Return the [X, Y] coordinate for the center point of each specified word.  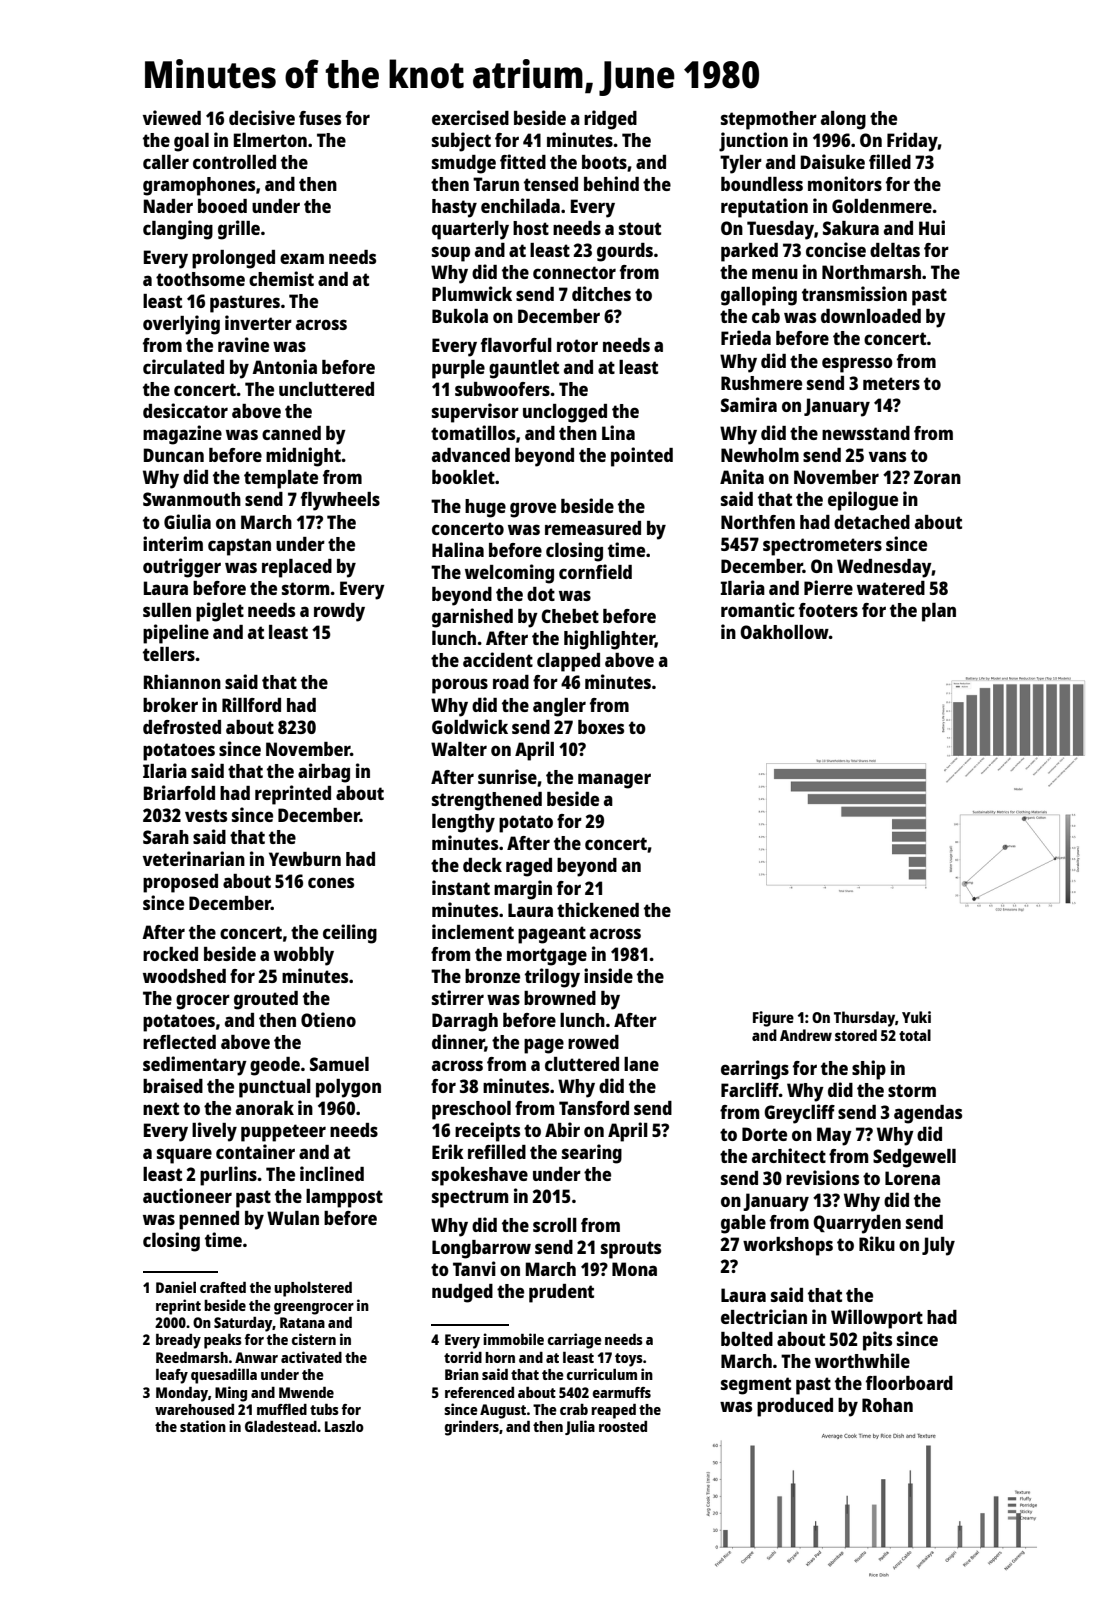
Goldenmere [882, 206]
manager [614, 781]
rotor [577, 345]
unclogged [565, 413]
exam [302, 258]
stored [856, 1035]
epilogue [863, 501]
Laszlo [344, 1426]
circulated [183, 366]
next [161, 1108]
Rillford [251, 704]
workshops [788, 1246]
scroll [555, 1225]
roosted [623, 1426]
